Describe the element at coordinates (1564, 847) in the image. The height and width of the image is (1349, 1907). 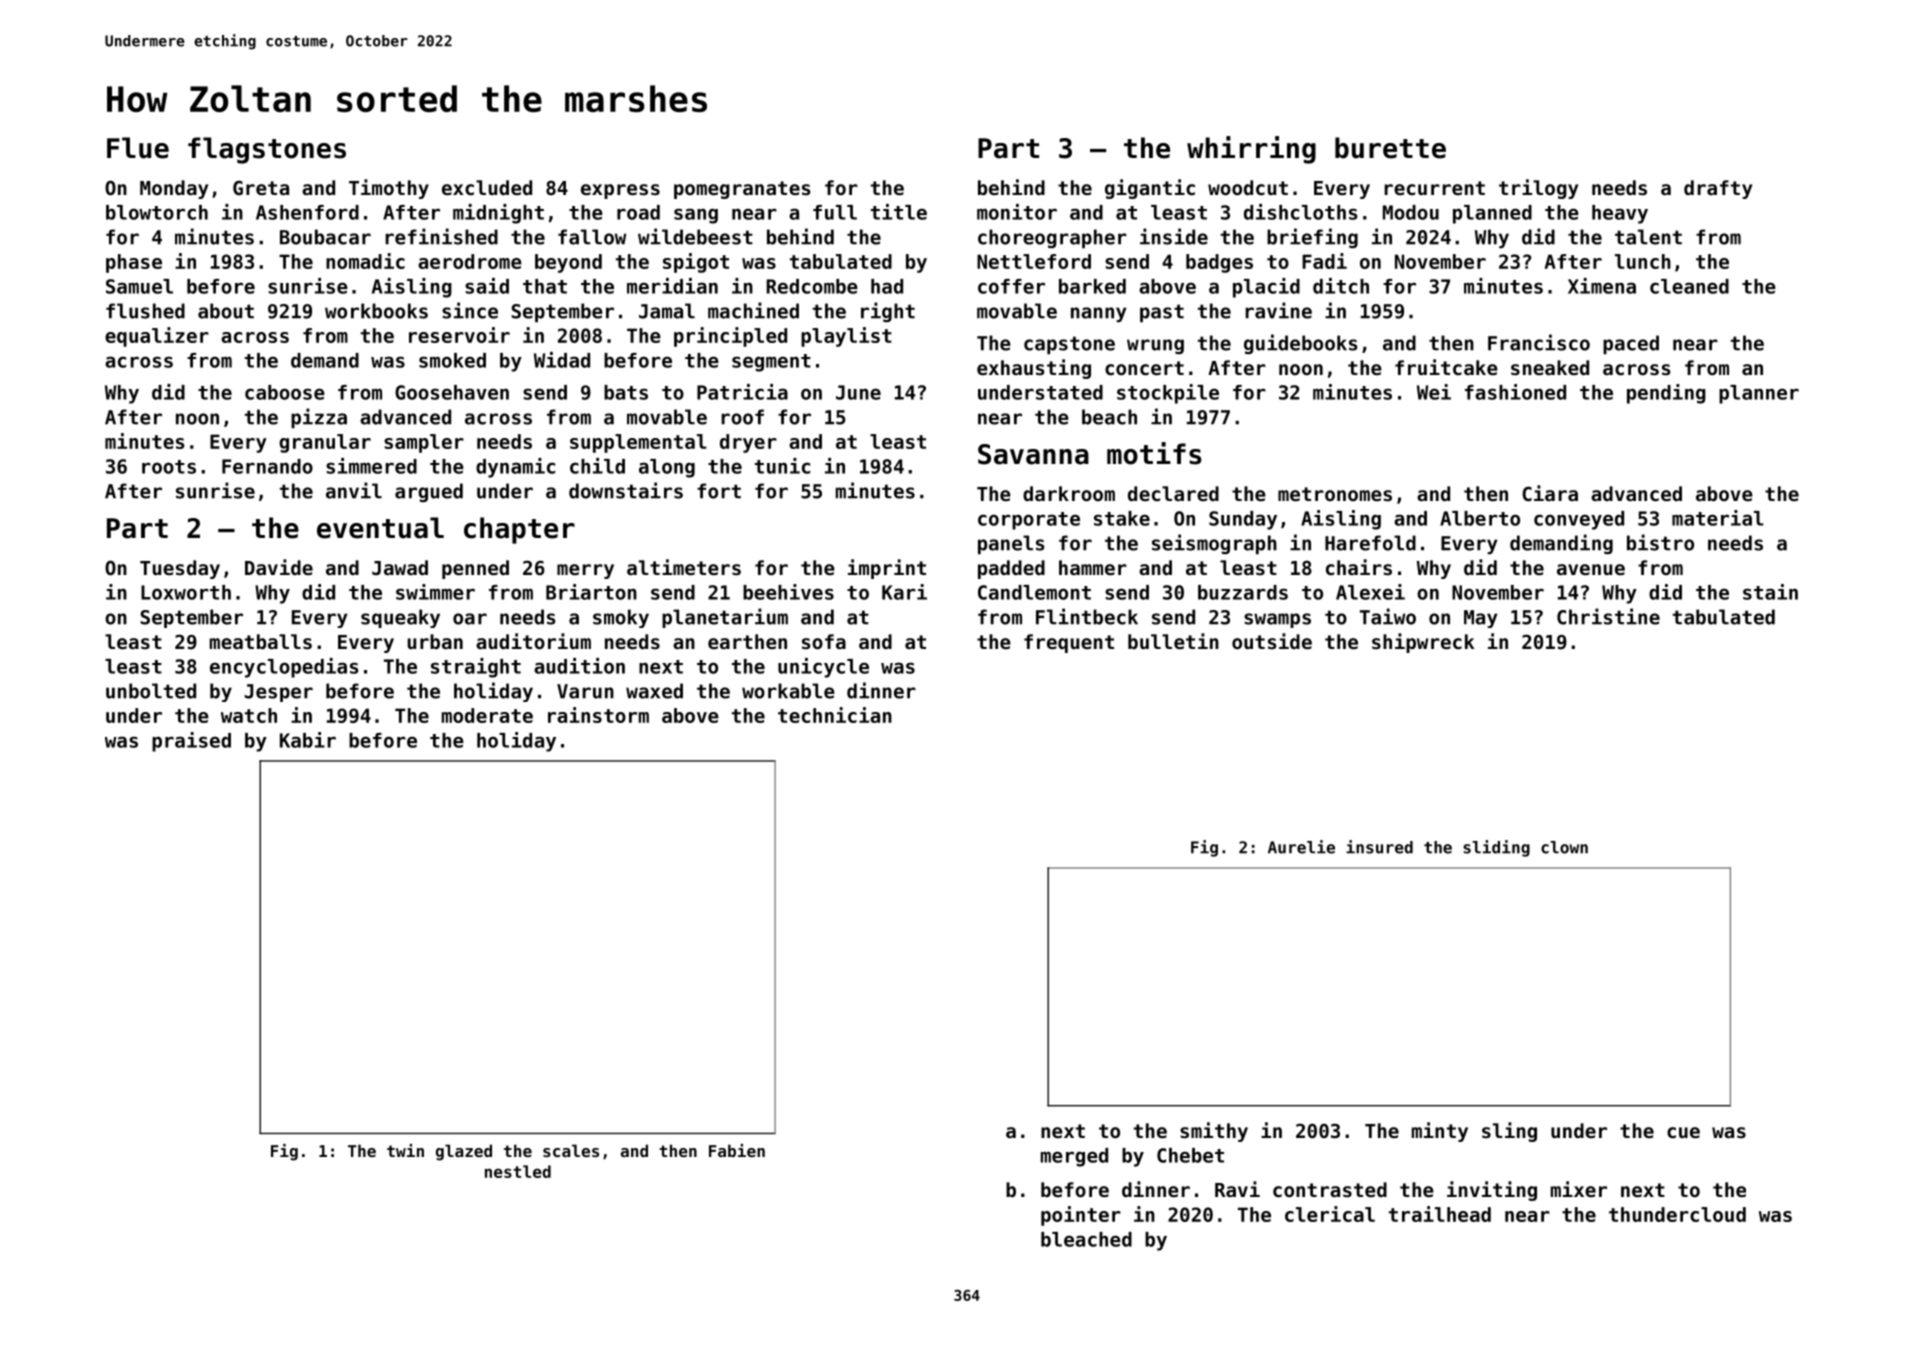
I see `clown` at that location.
